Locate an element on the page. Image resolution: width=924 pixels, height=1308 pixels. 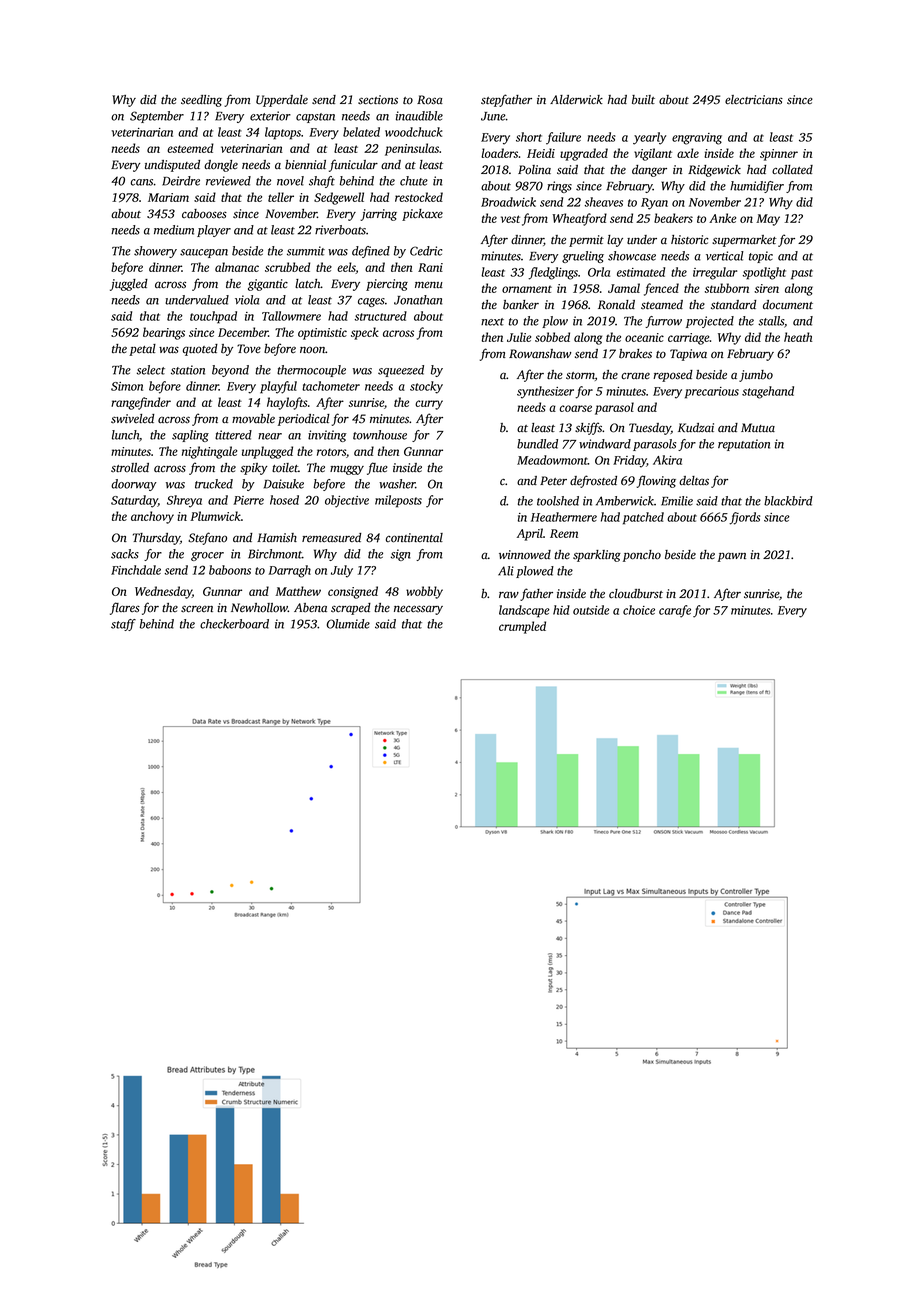
electricians is located at coordinates (754, 100).
